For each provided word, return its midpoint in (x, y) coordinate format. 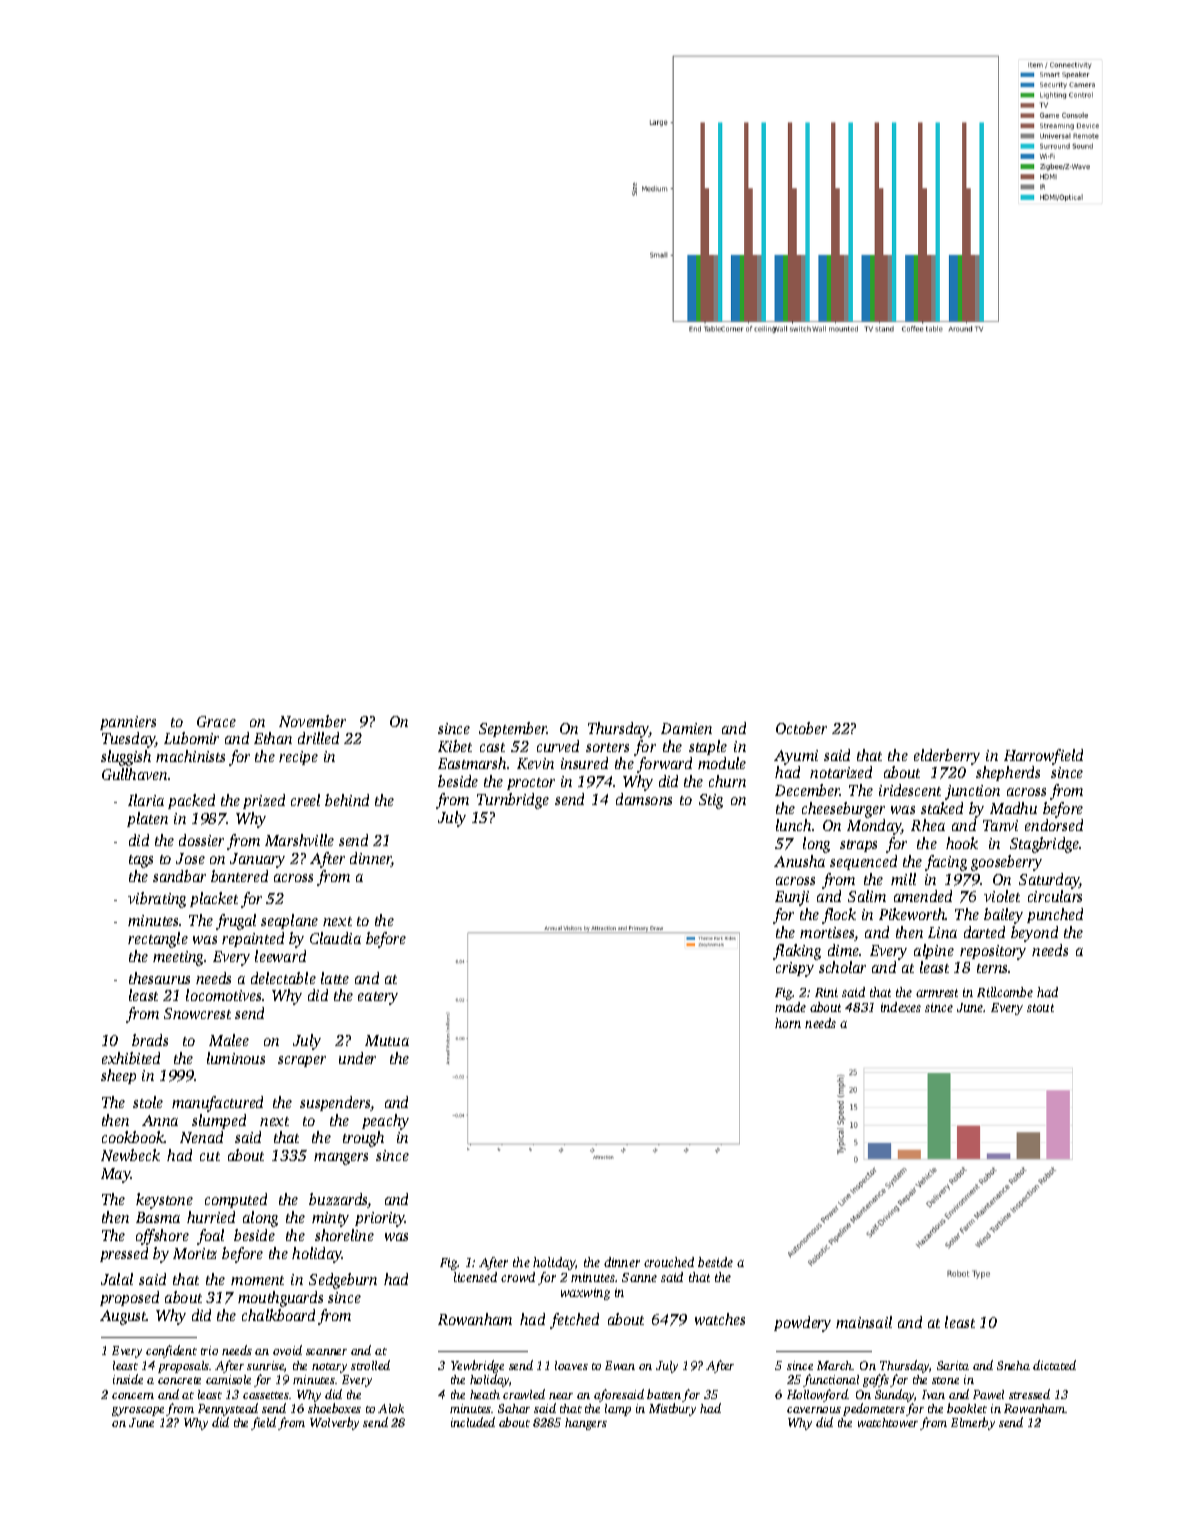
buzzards (338, 1200)
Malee (229, 1040)
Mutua (387, 1040)
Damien (686, 728)
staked (942, 808)
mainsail (864, 1322)
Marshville (299, 840)
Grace (216, 721)
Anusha (799, 861)
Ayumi (796, 757)
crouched (669, 1262)
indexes (901, 1007)
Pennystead (228, 1409)
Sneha (1013, 1365)
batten (664, 1394)
